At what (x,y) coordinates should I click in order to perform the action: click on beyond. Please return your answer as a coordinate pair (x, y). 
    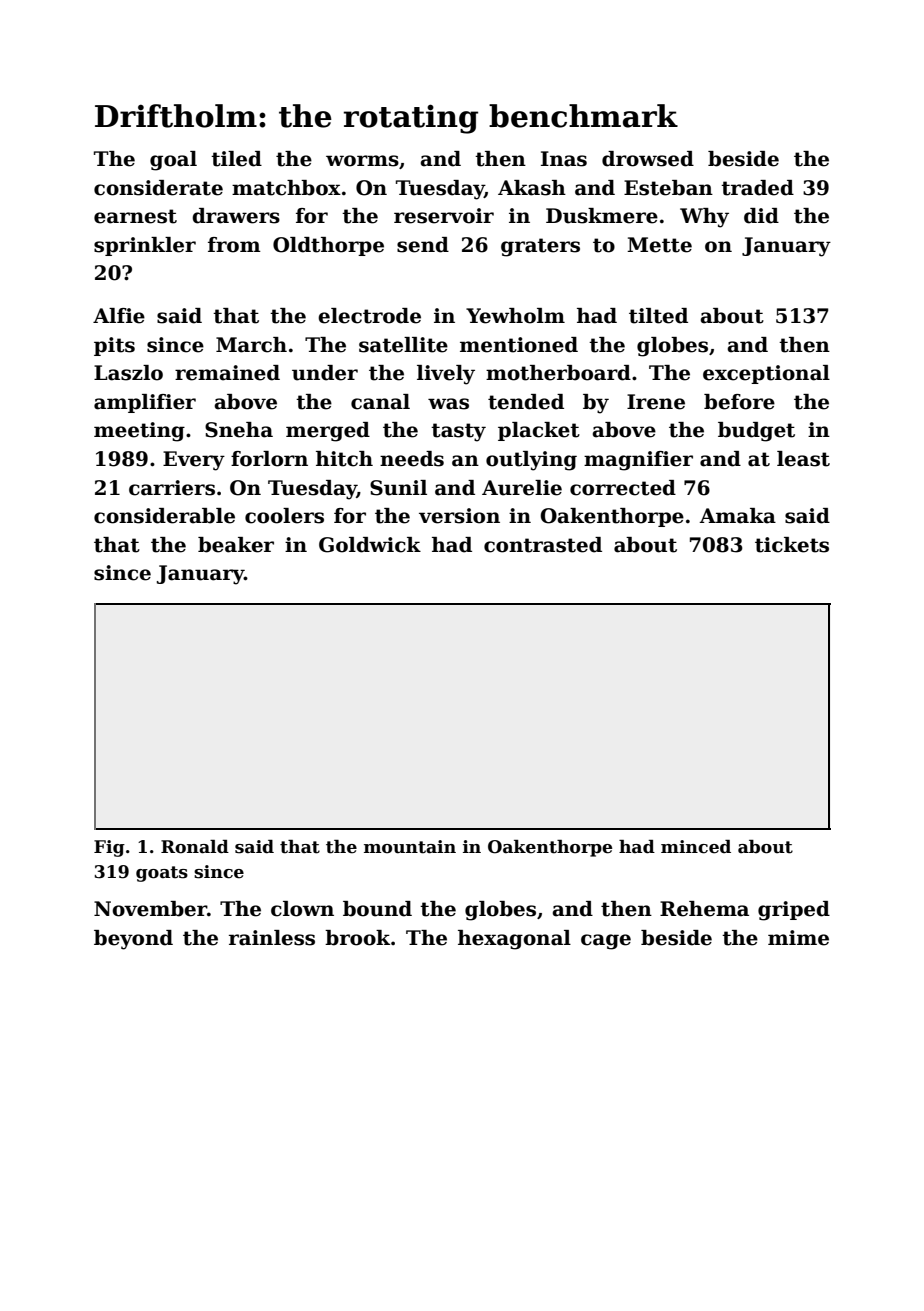
    Looking at the image, I should click on (133, 940).
